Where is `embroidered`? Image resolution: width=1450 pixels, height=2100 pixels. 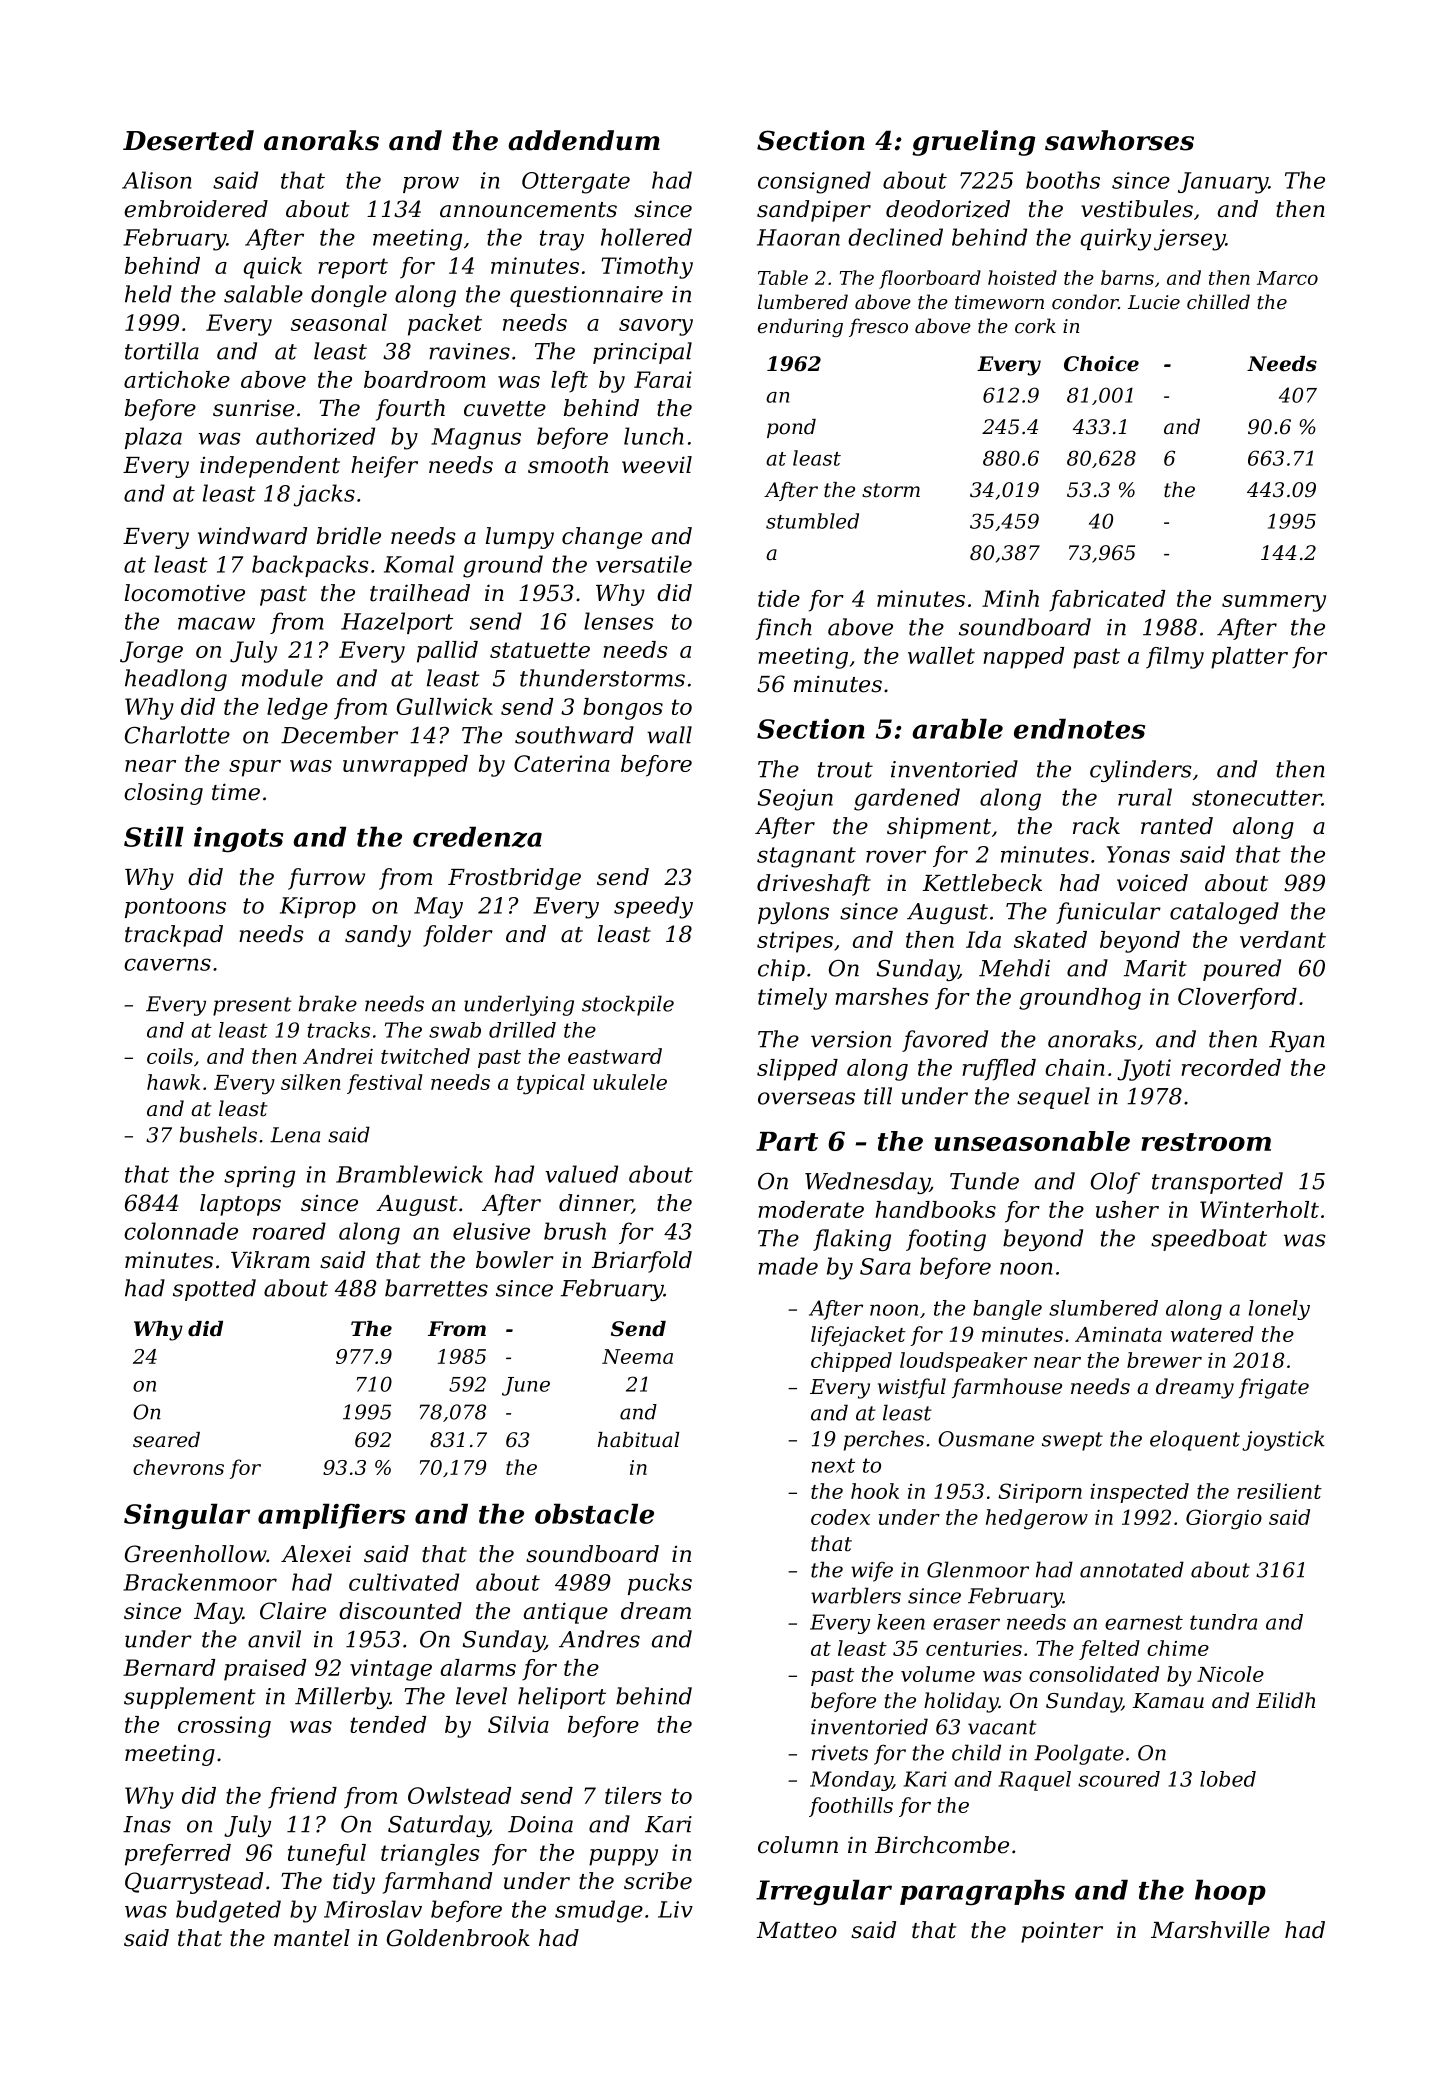 embroidered is located at coordinates (196, 209).
